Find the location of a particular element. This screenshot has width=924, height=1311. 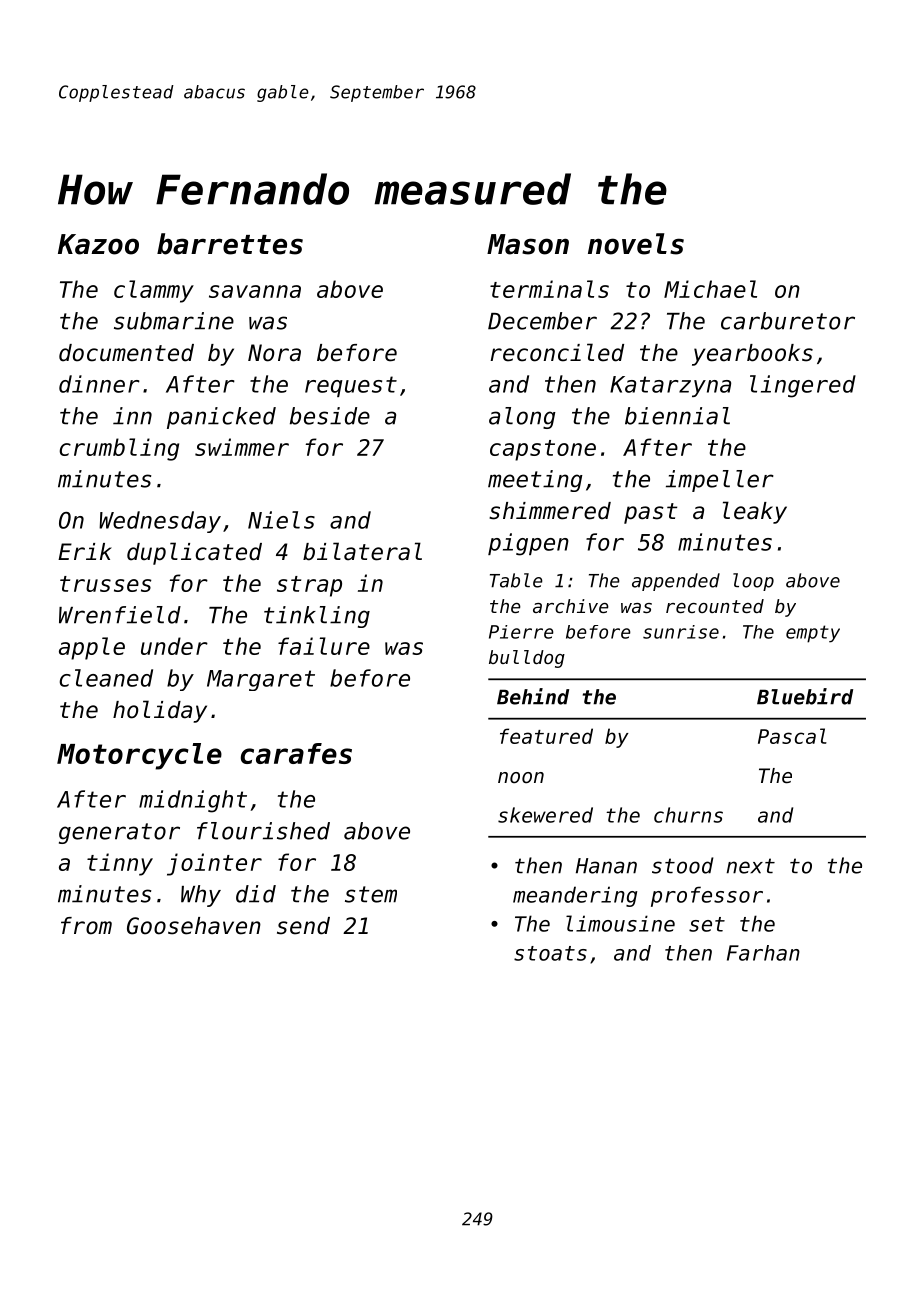

crumbling is located at coordinates (119, 449).
